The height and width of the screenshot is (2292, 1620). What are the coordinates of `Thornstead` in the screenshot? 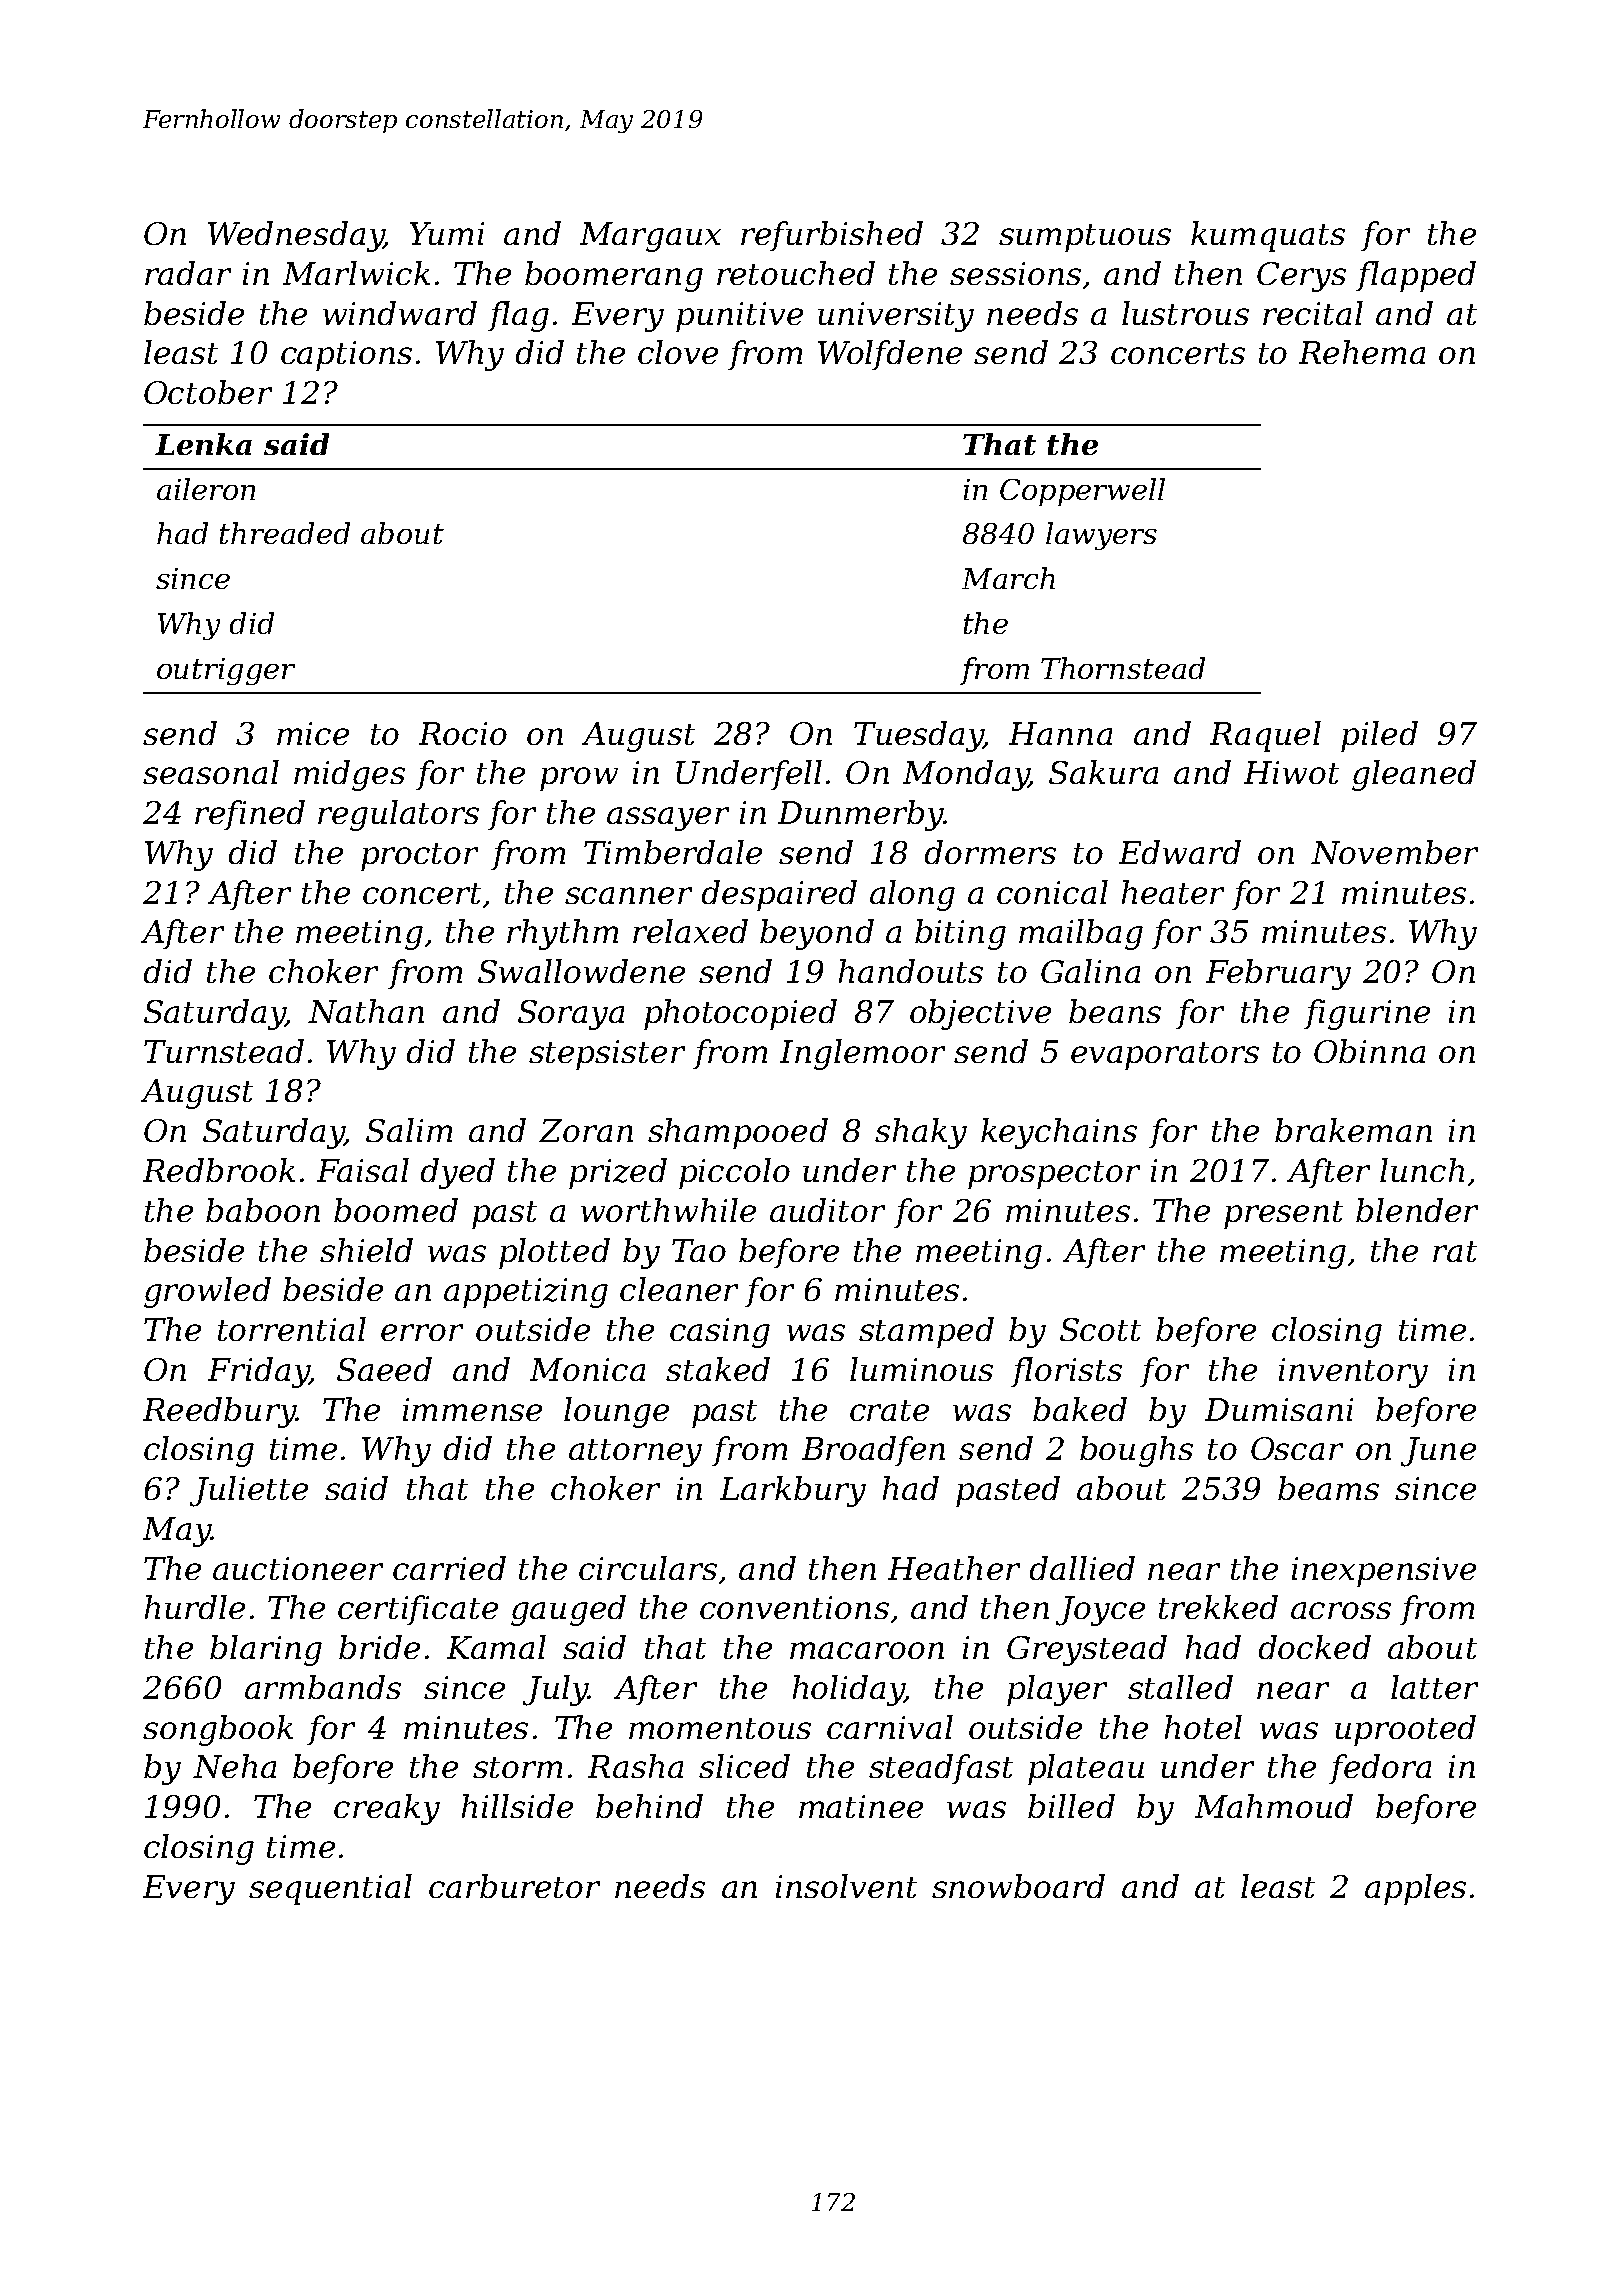 It's located at (1123, 668).
